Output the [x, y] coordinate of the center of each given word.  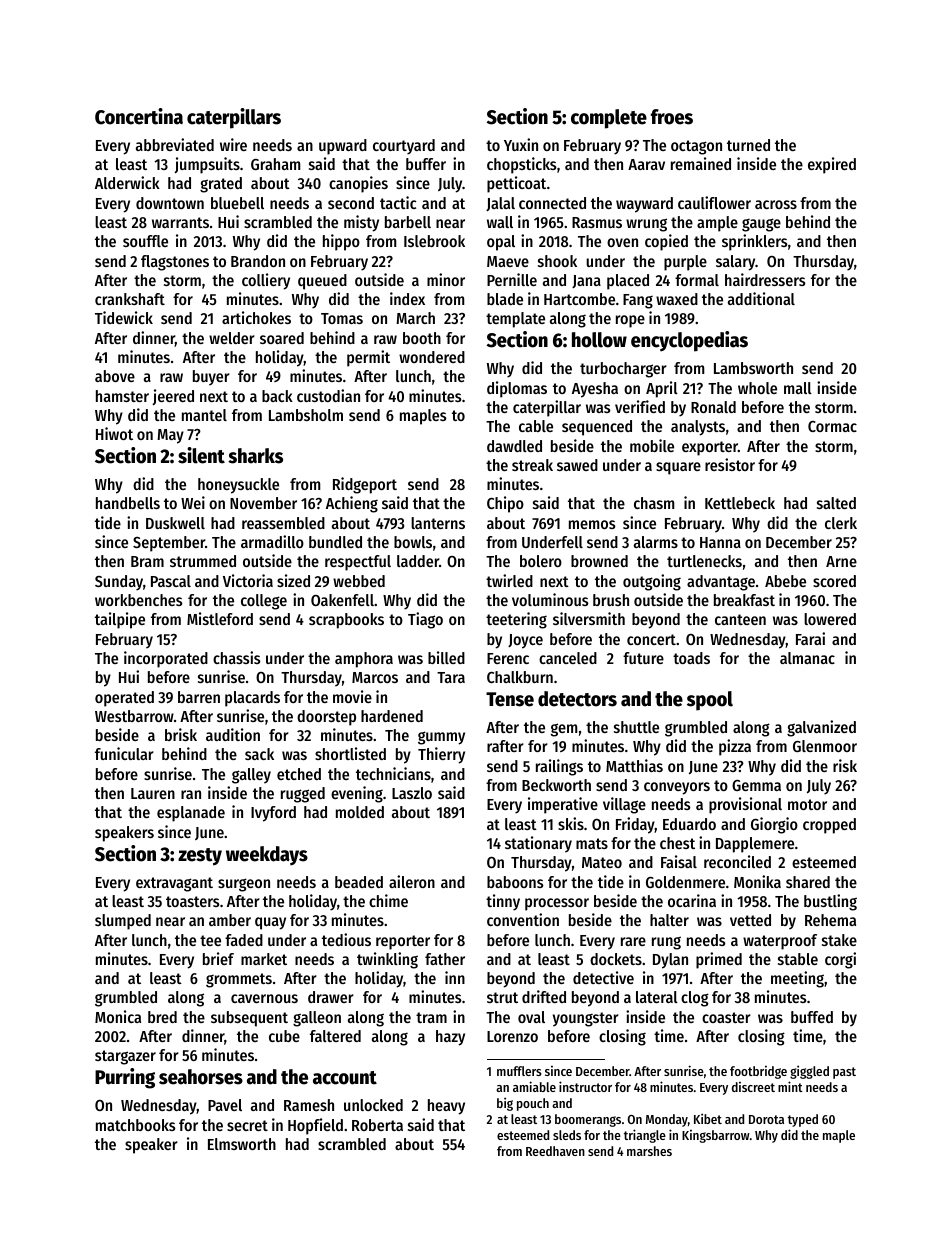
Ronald [713, 407]
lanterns [438, 523]
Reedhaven [555, 1151]
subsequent [249, 1019]
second [351, 203]
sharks [255, 456]
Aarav [646, 164]
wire [233, 144]
